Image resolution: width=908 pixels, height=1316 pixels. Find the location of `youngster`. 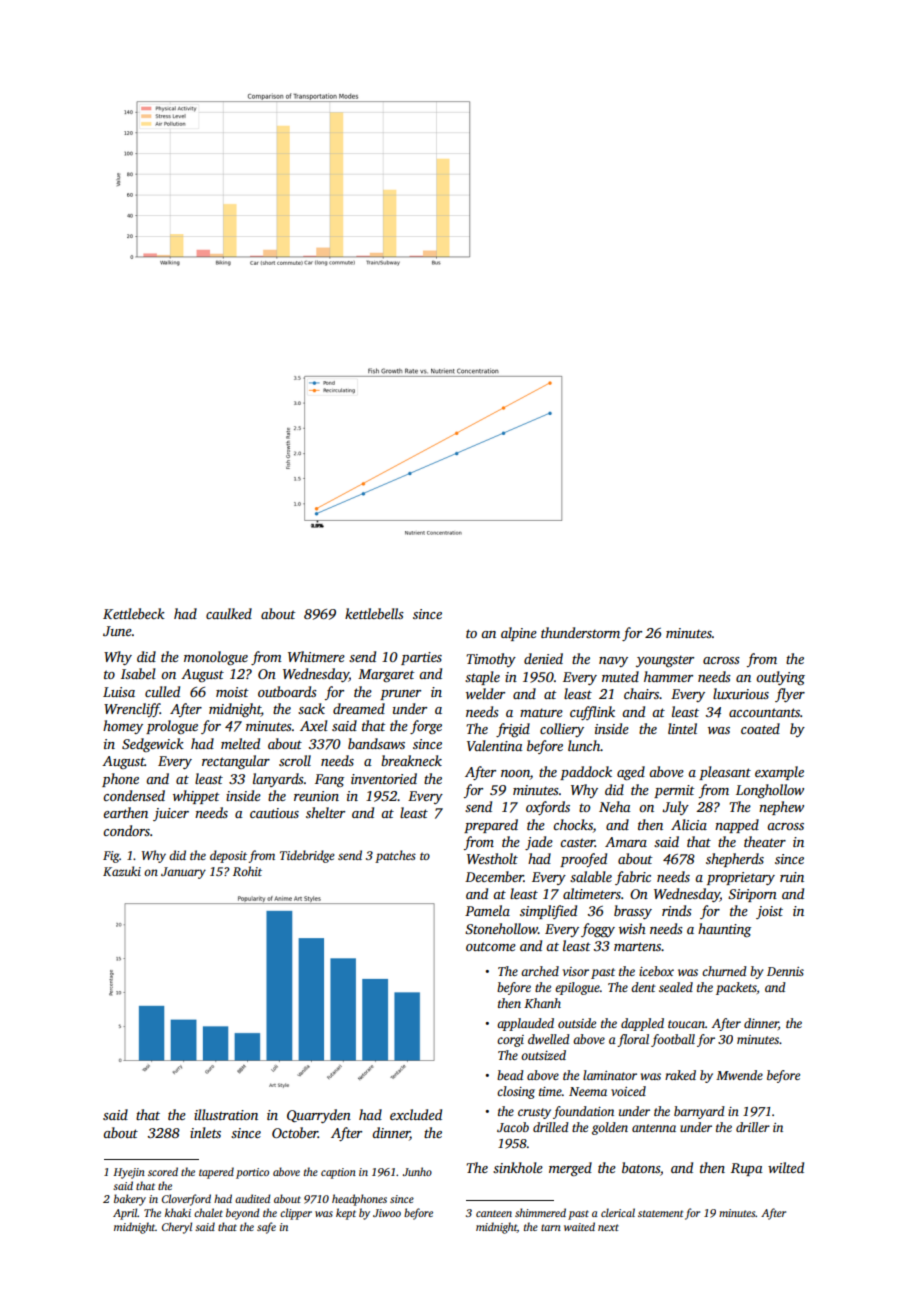

youngster is located at coordinates (665, 661).
